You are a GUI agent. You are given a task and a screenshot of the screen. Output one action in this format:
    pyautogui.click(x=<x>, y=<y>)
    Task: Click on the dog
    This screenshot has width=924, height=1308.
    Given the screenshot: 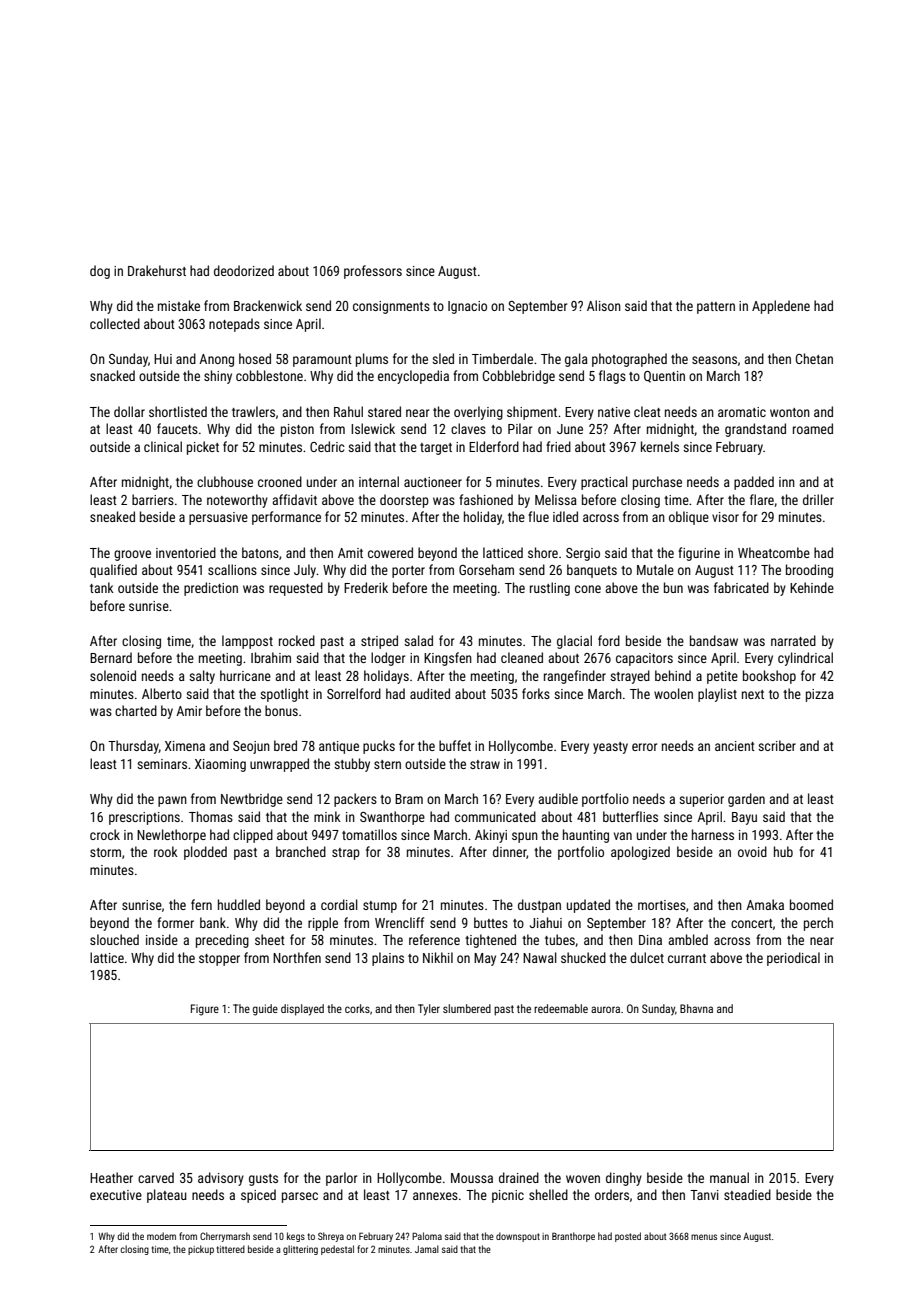 What is the action you would take?
    pyautogui.click(x=100, y=272)
